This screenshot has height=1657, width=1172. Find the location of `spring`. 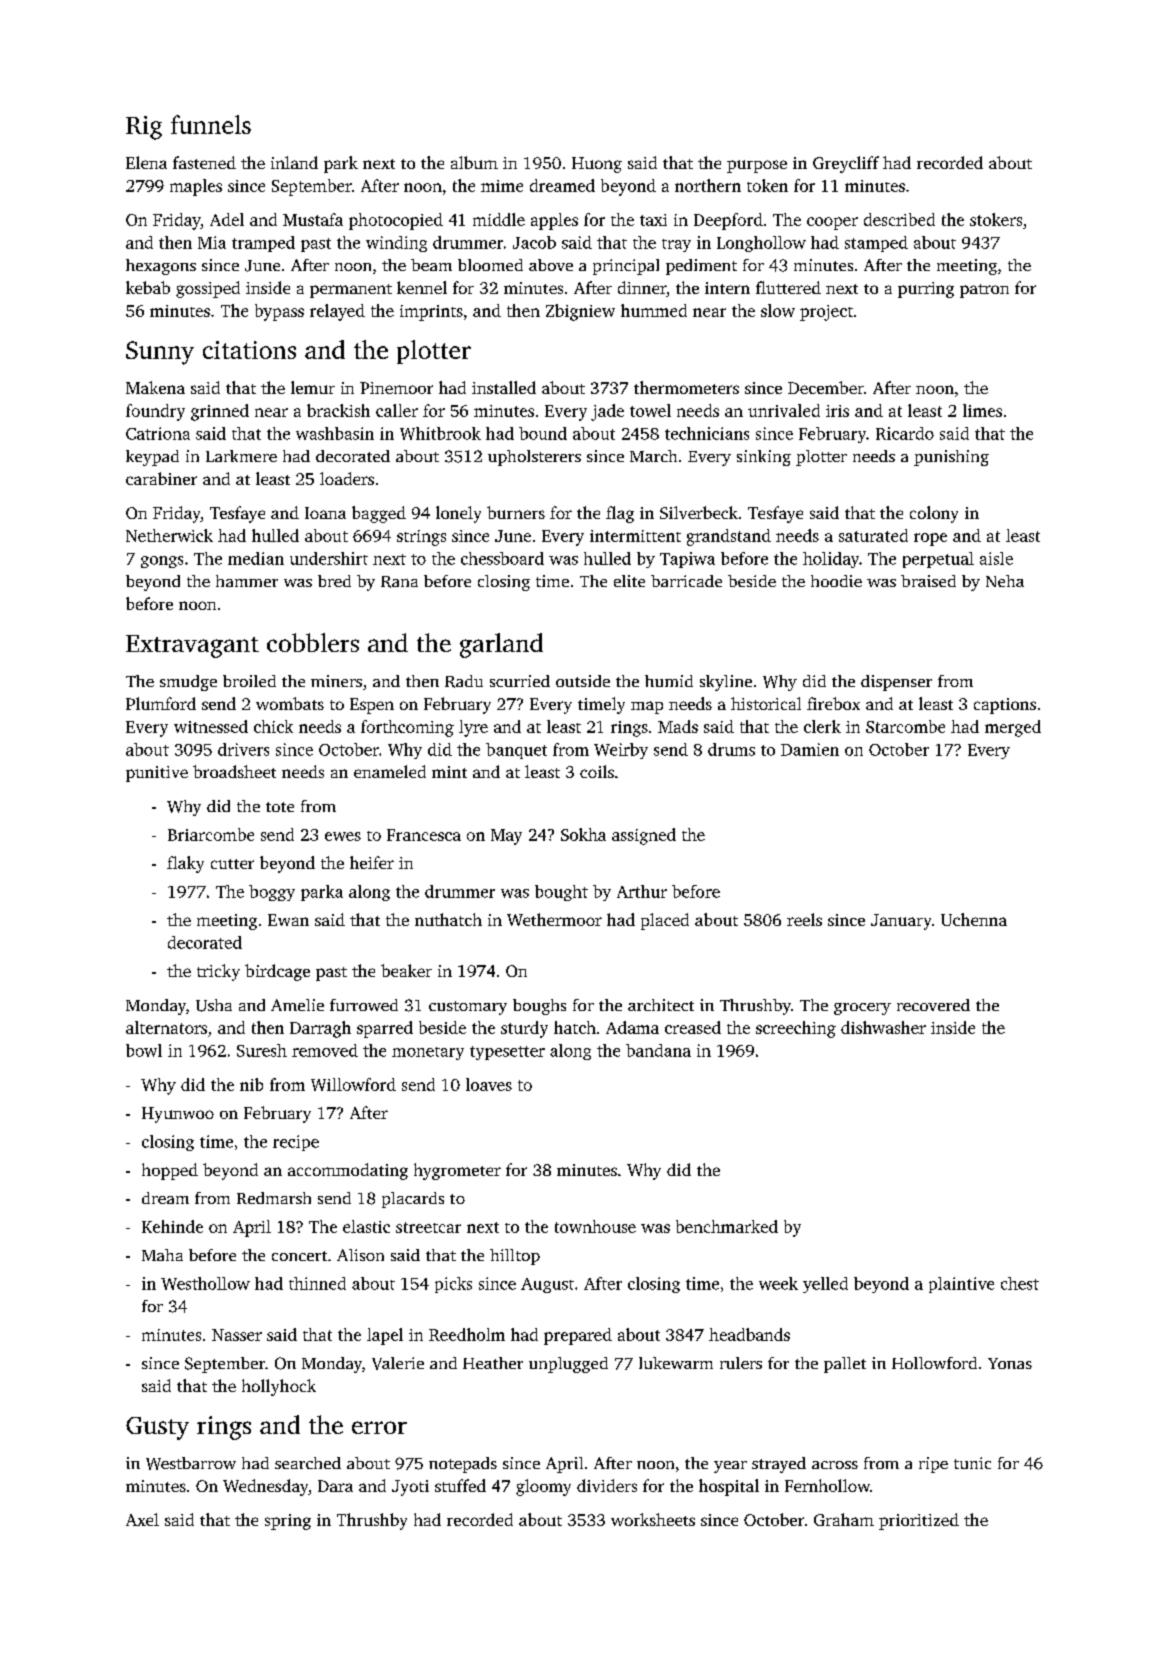

spring is located at coordinates (288, 1522).
